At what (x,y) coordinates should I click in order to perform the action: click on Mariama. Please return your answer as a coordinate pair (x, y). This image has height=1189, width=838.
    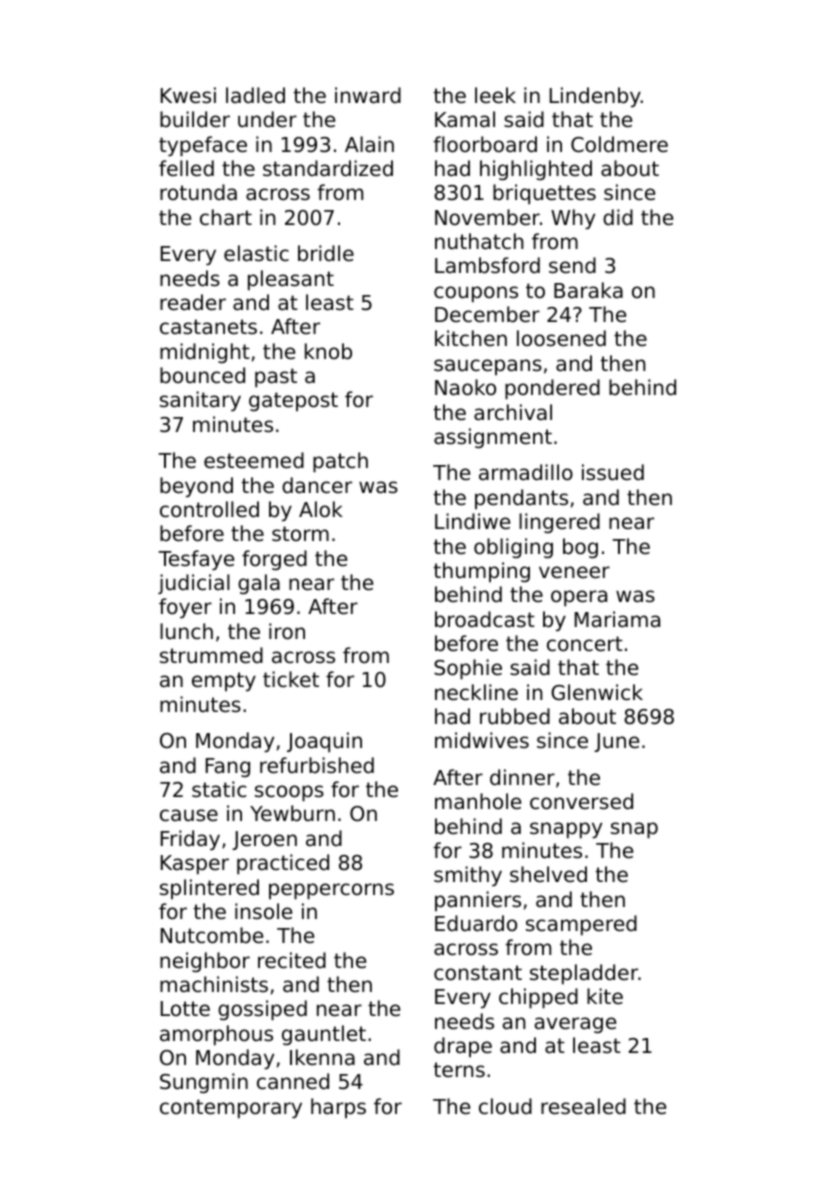
    Looking at the image, I should click on (617, 619).
